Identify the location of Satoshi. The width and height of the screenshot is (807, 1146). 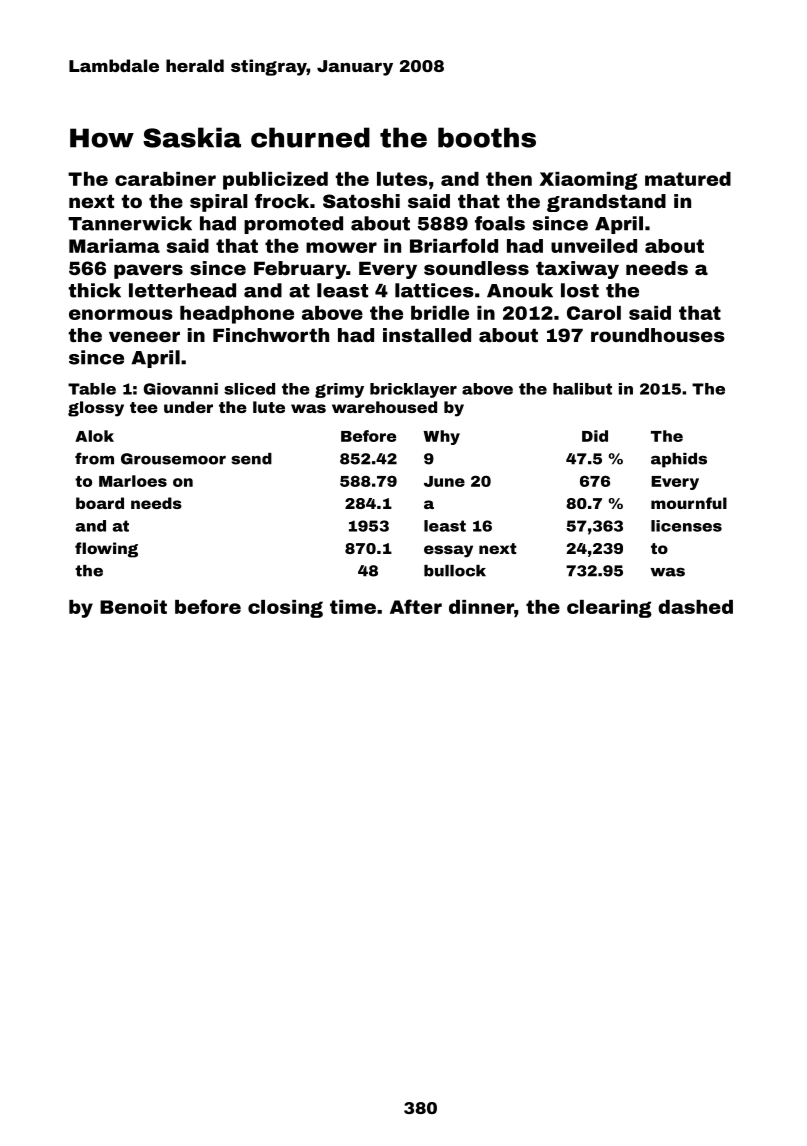
(361, 201).
